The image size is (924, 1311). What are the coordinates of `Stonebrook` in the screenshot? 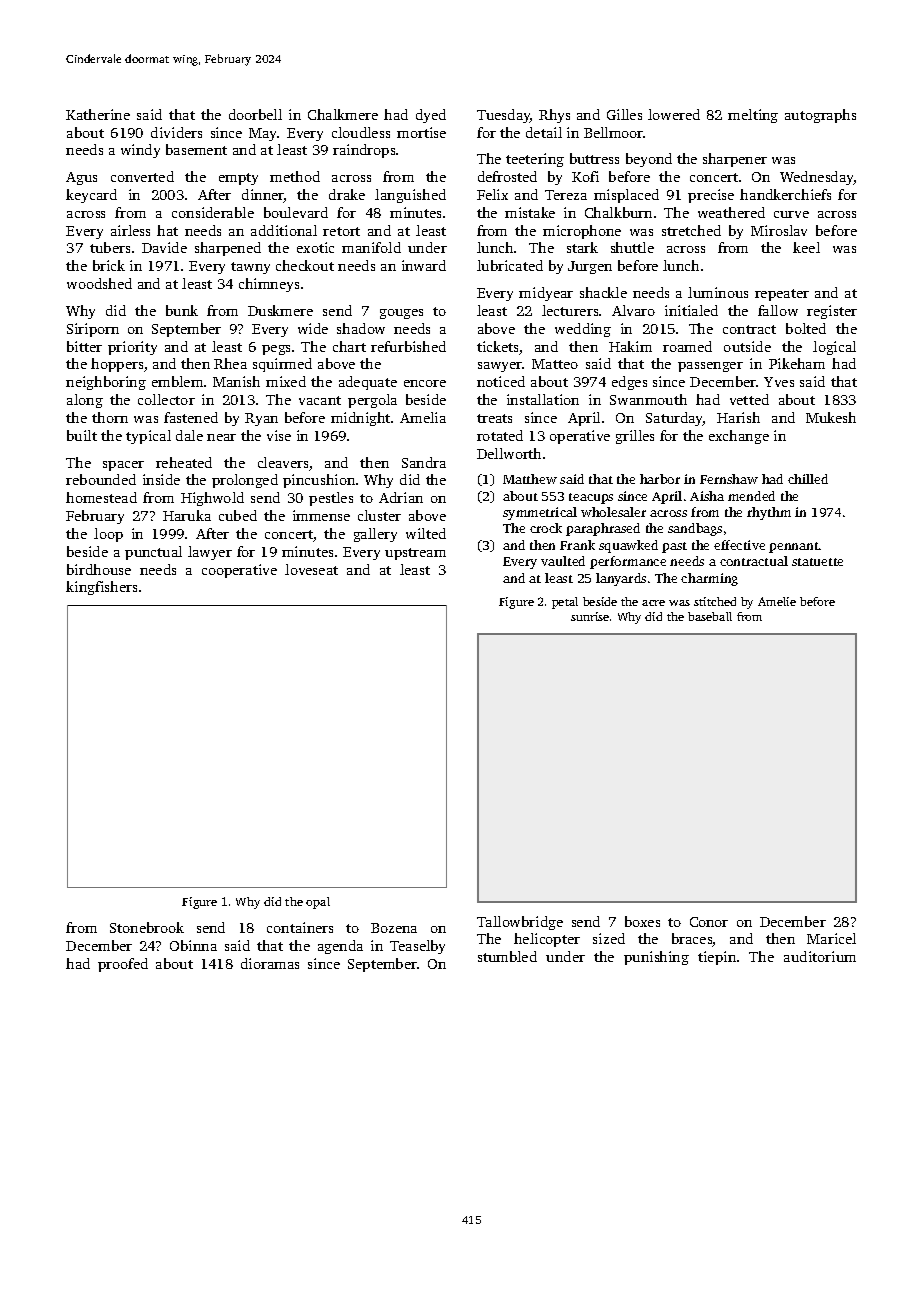 It's located at (147, 927).
